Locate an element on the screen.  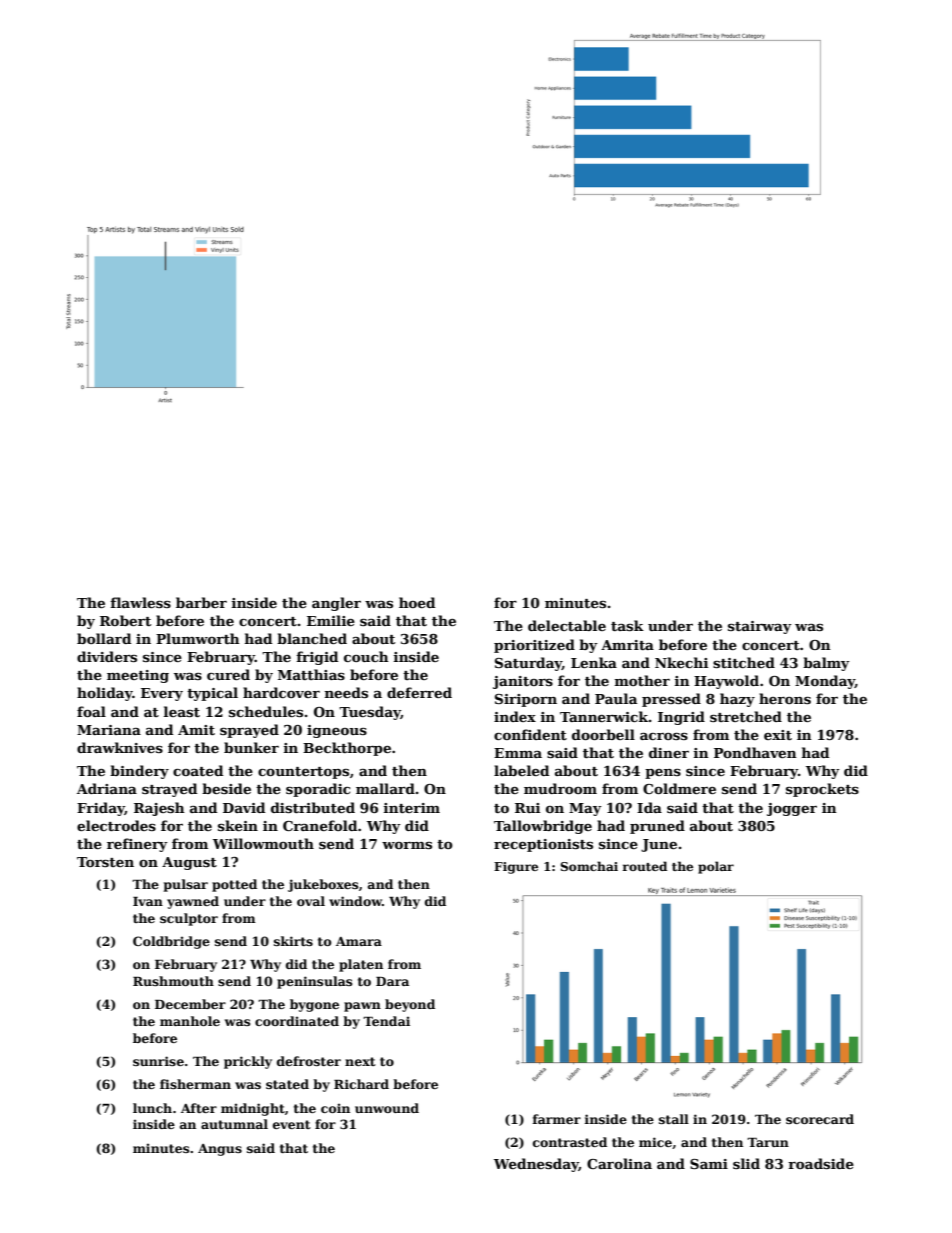
barber is located at coordinates (201, 602).
